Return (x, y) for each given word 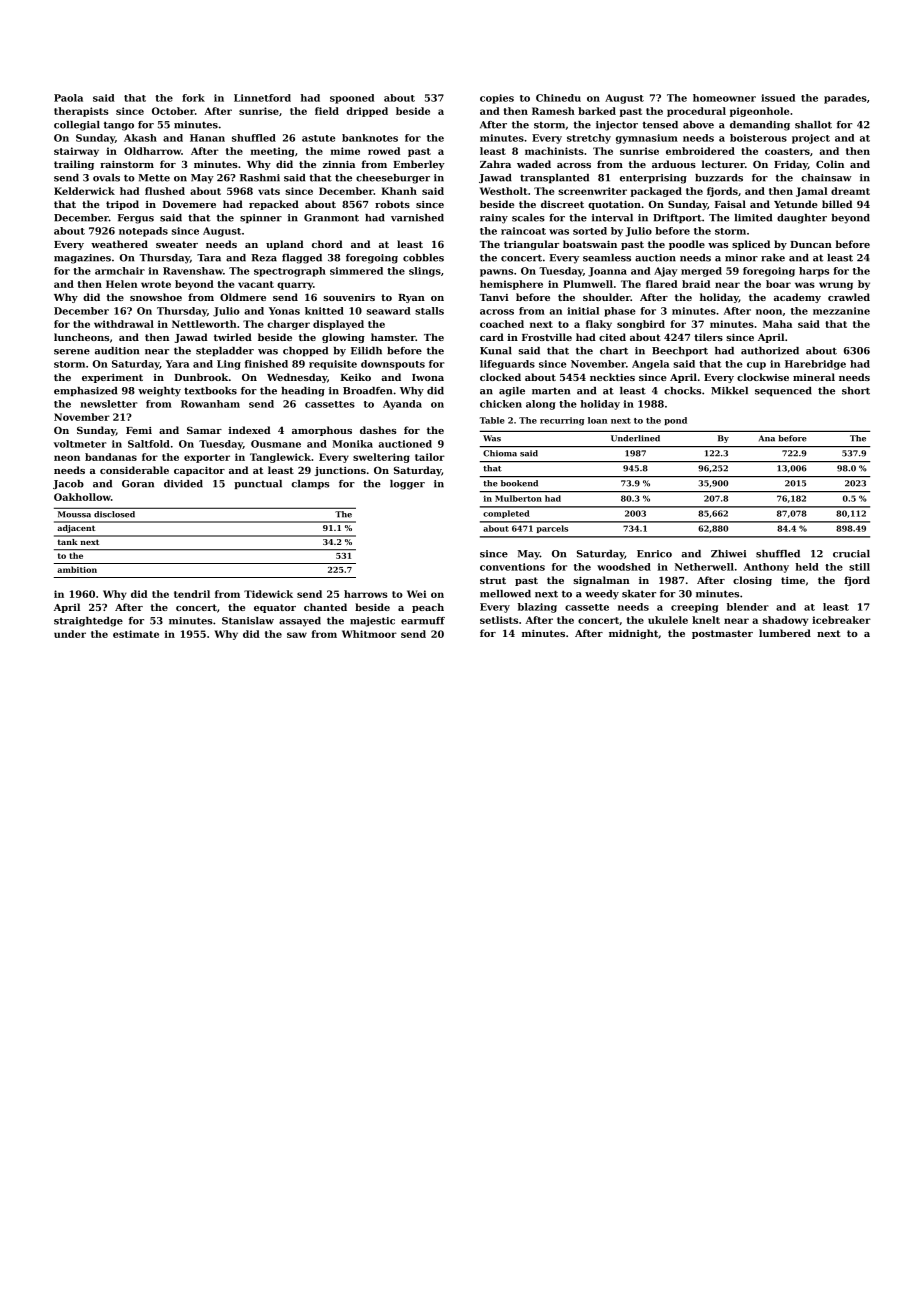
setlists (499, 620)
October (173, 111)
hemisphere (511, 285)
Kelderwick (84, 191)
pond (675, 421)
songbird (641, 325)
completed (506, 514)
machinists (554, 151)
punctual (258, 484)
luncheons (81, 337)
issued (778, 98)
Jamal (812, 192)
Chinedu (558, 98)
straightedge (88, 622)
